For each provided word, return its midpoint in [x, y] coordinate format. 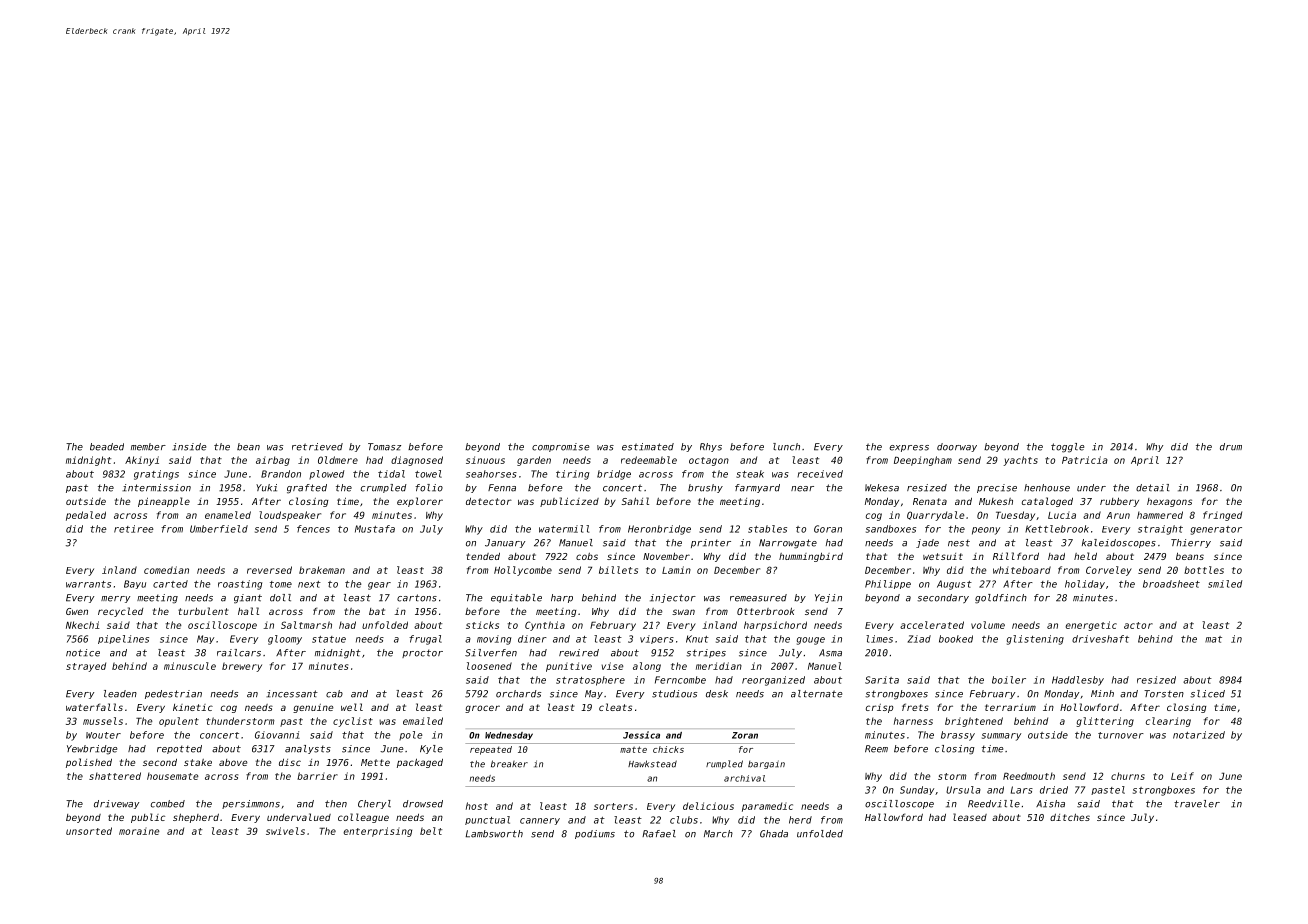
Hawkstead [652, 764]
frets [915, 707]
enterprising [377, 832]
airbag [273, 461]
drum [1231, 447]
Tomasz [384, 447]
